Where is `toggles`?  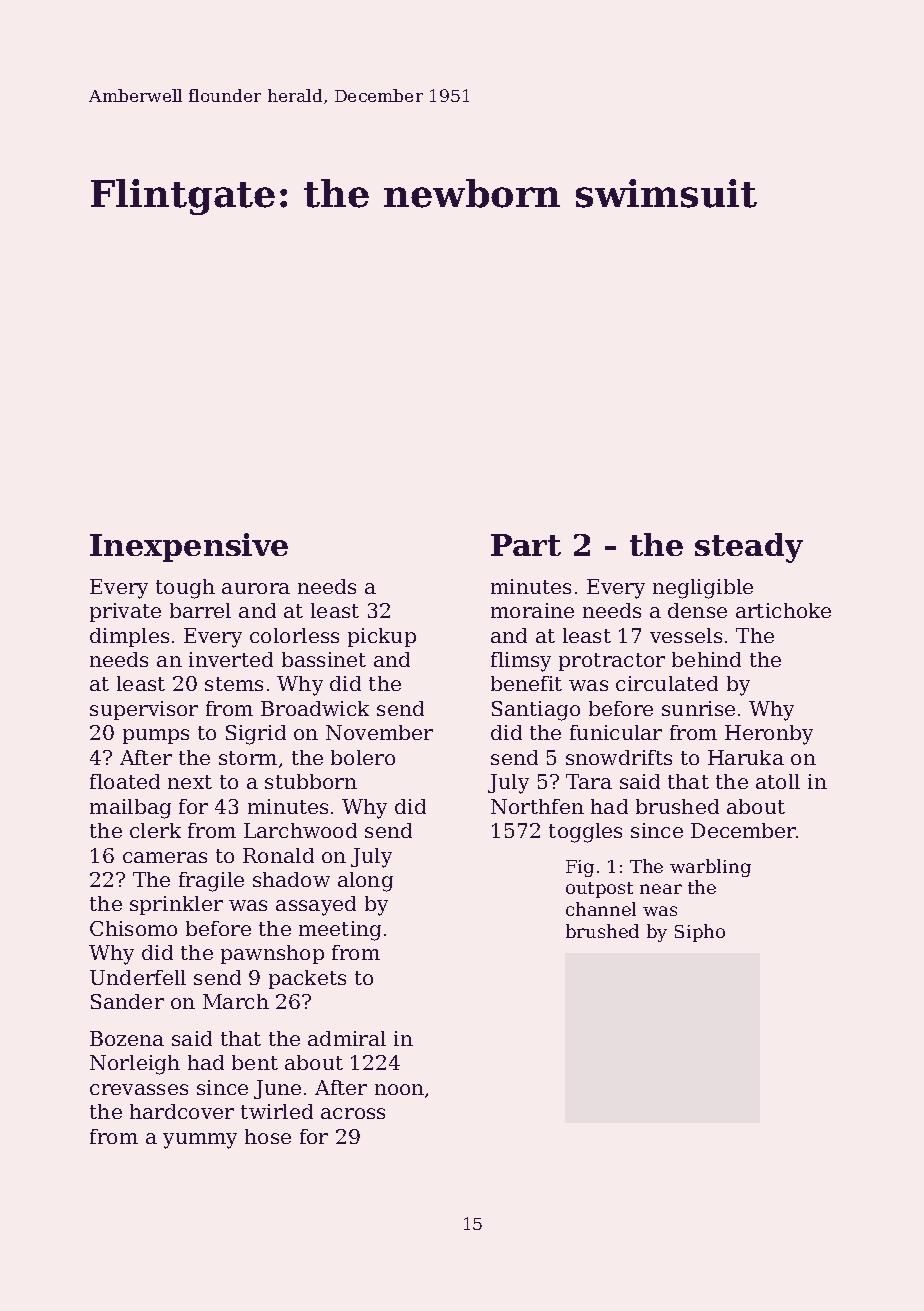 toggles is located at coordinates (585, 833).
